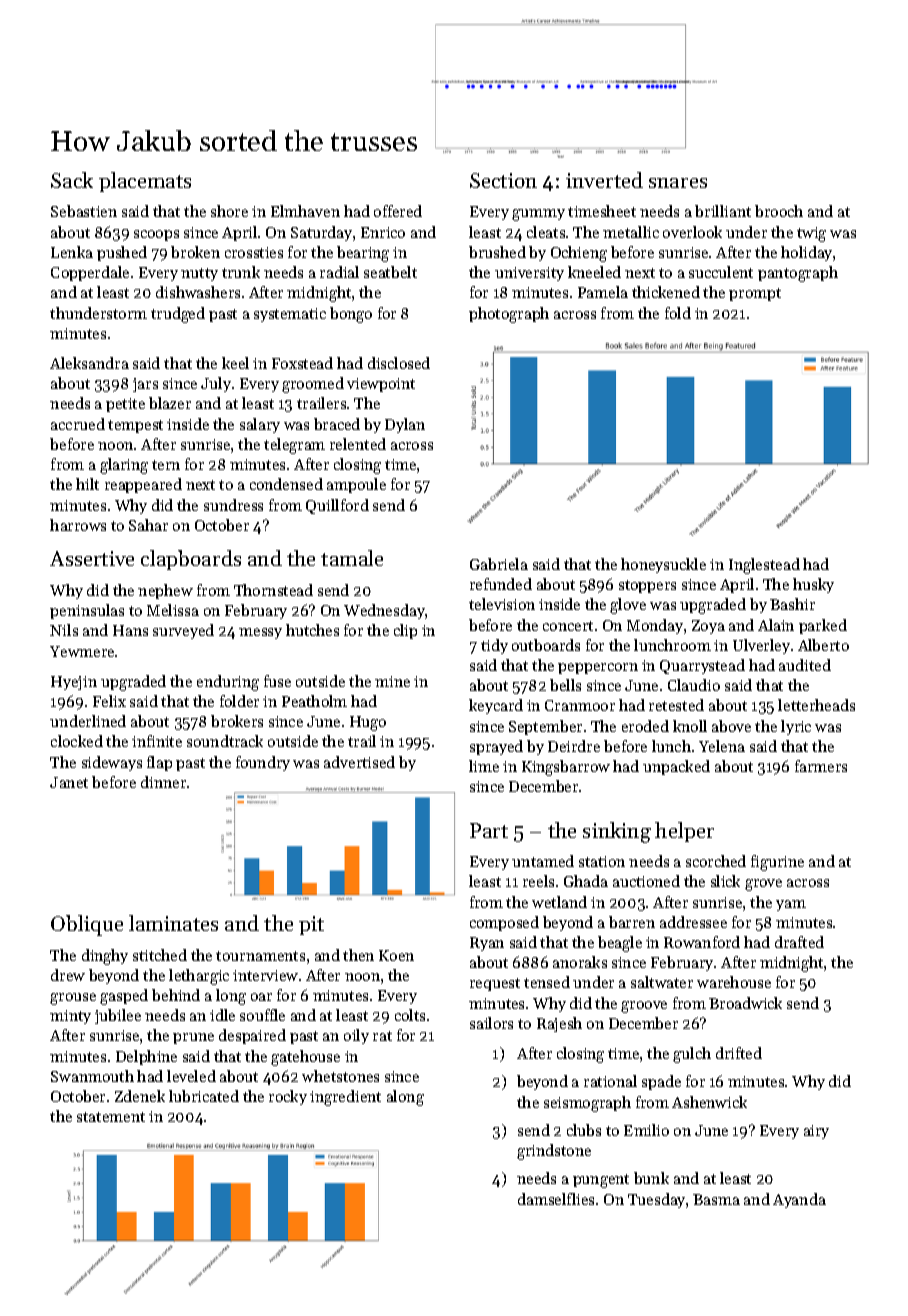 The height and width of the page is (1316, 908). Describe the element at coordinates (678, 183) in the page. I see `snares` at that location.
